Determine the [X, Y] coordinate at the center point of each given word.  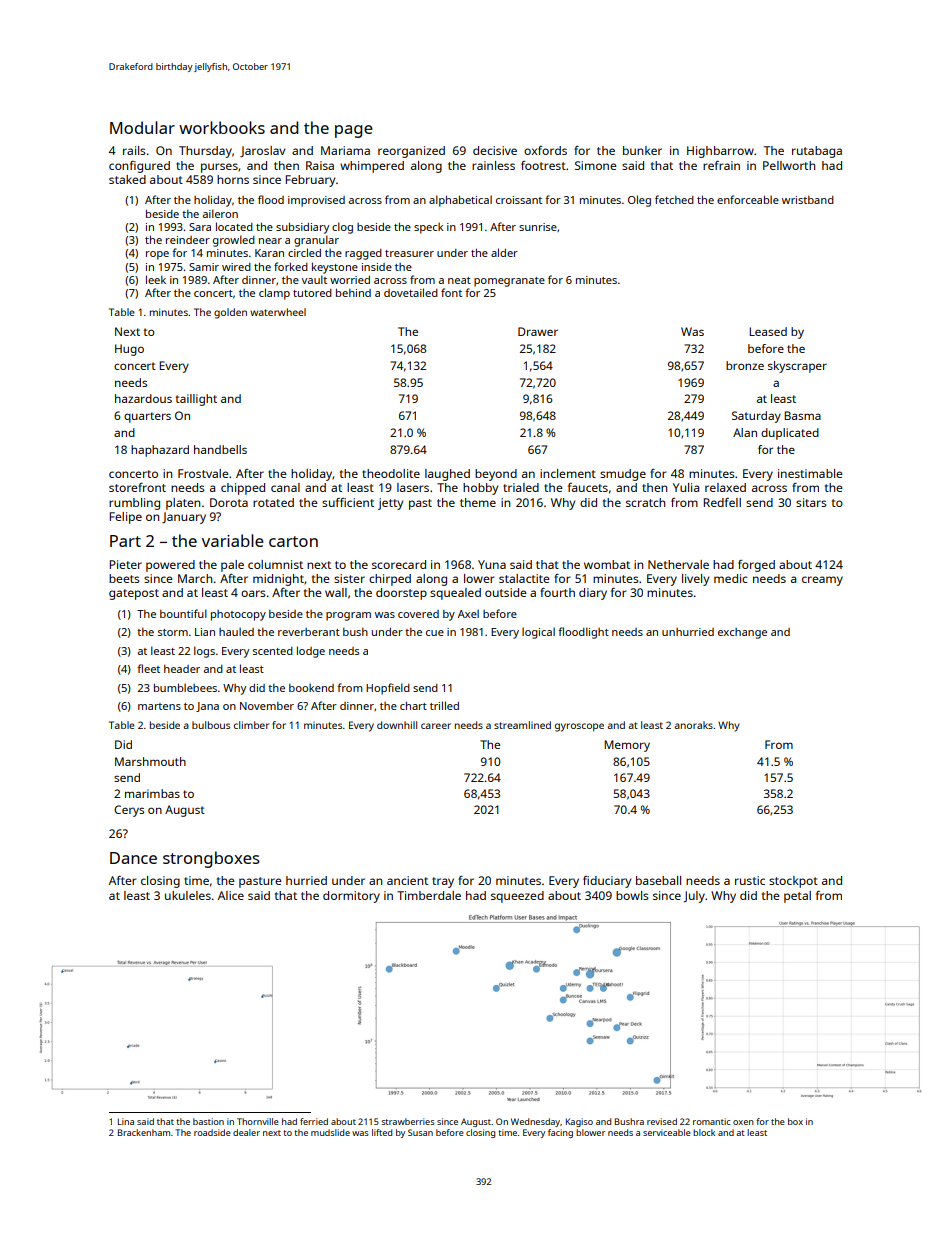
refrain [721, 165]
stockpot [793, 882]
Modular [142, 127]
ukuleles [188, 895]
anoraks [693, 725]
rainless [493, 165]
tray [443, 882]
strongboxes [211, 859]
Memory [627, 746]
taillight [196, 400]
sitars [811, 502]
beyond [496, 475]
